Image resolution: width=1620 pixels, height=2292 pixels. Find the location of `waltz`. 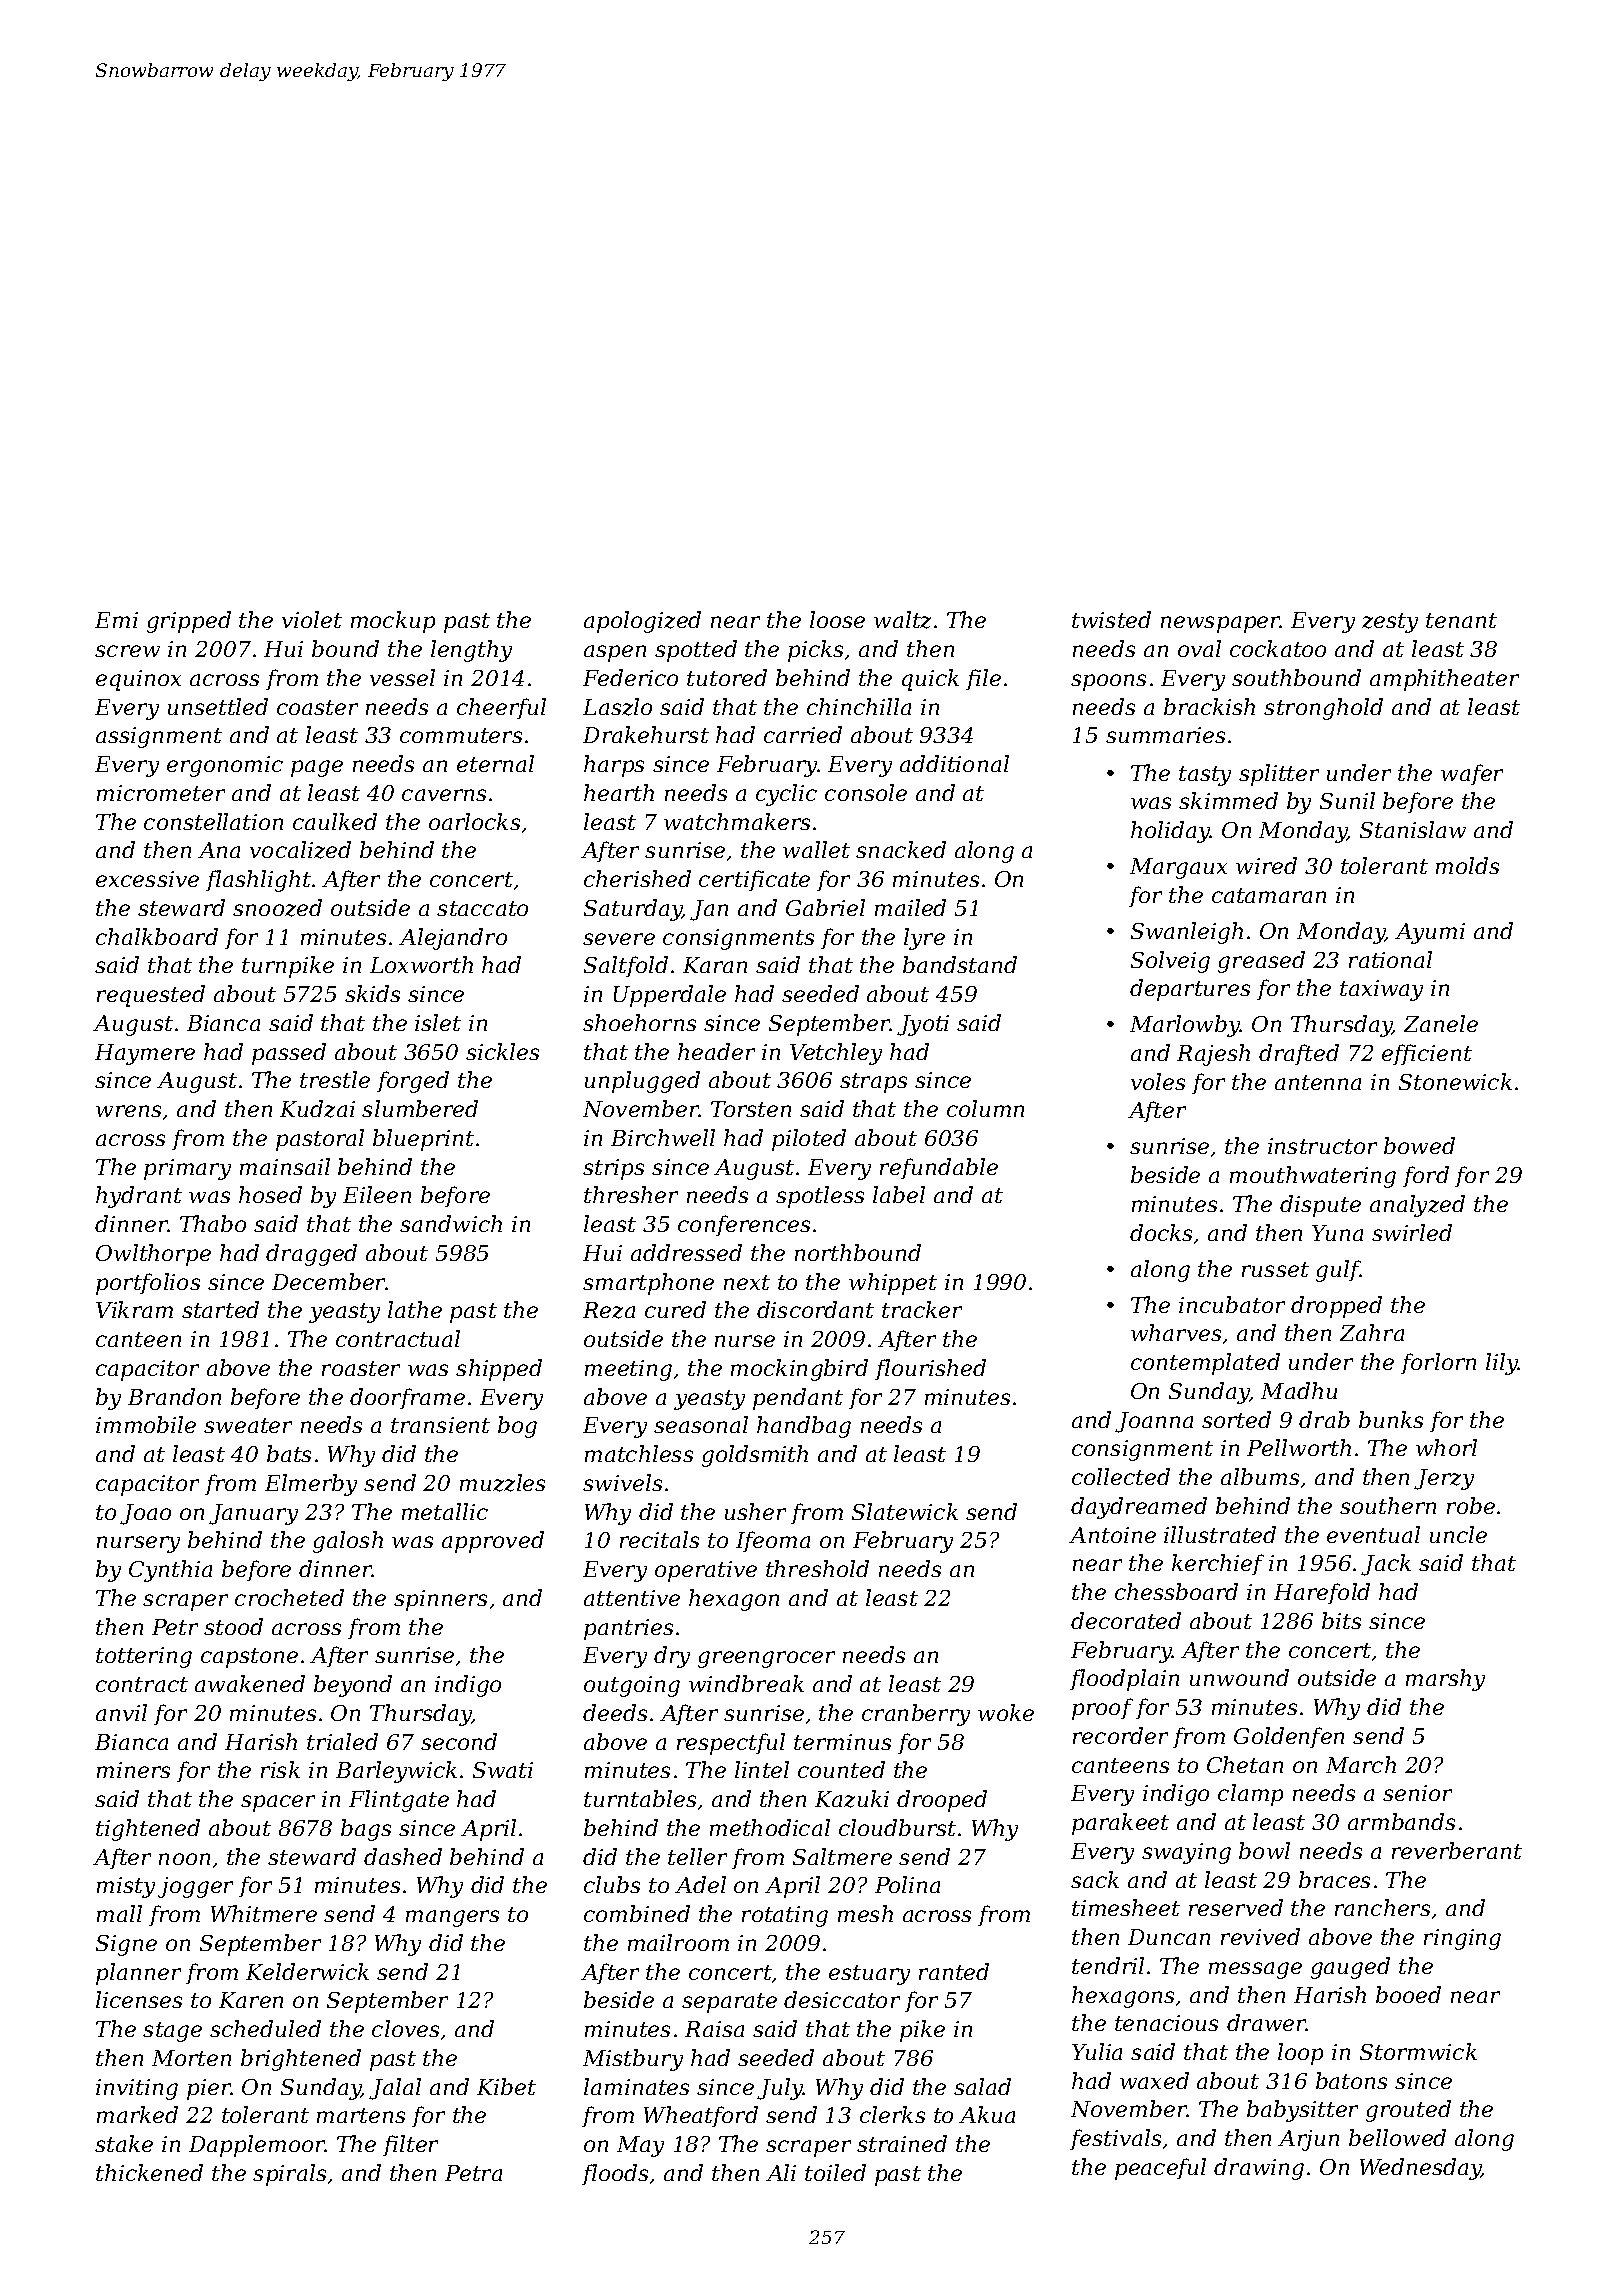

waltz is located at coordinates (902, 620).
